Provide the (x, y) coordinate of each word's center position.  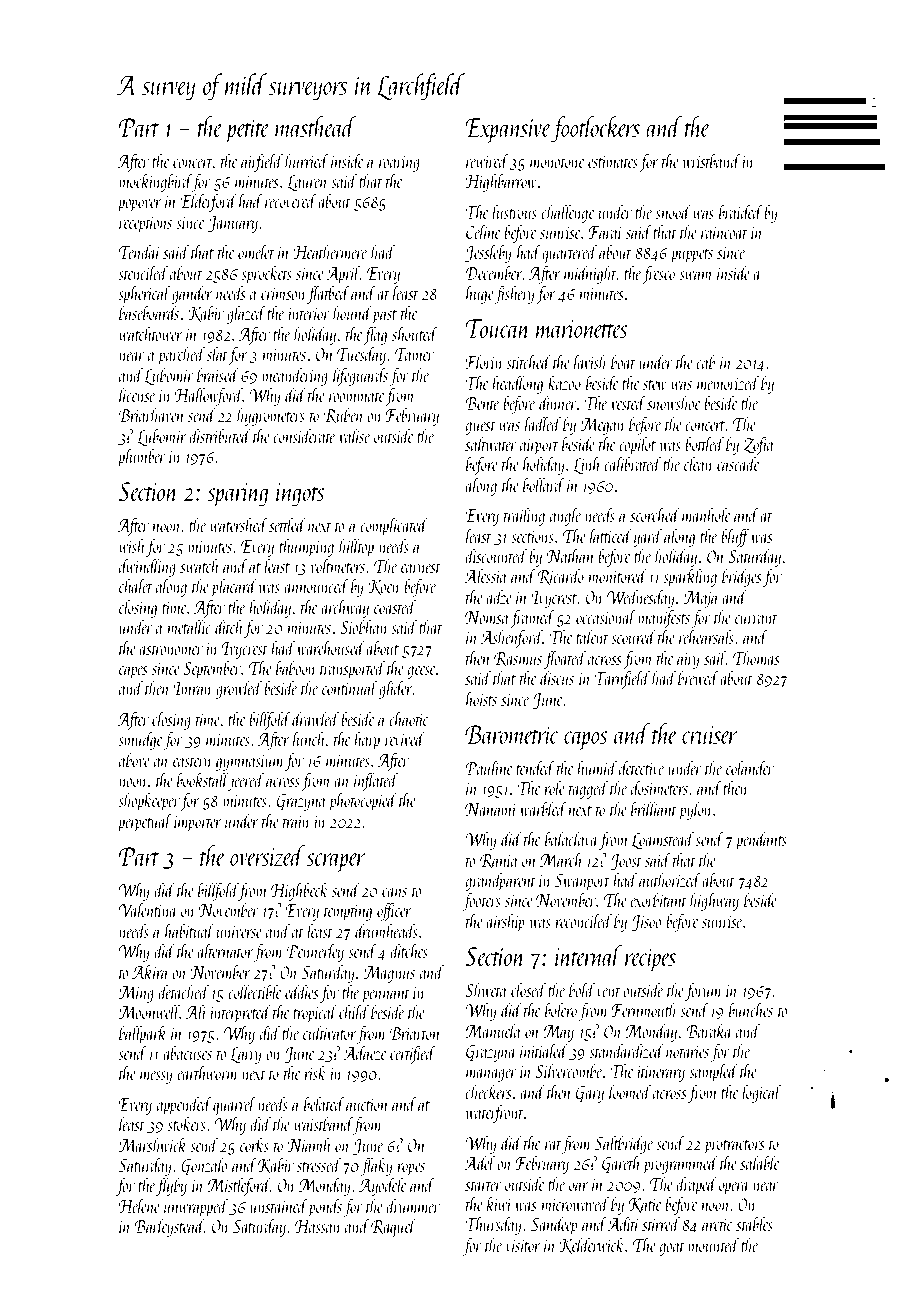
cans (394, 892)
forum (703, 991)
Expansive (508, 130)
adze (499, 596)
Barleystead (169, 1227)
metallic (189, 626)
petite (247, 131)
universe (239, 932)
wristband (712, 160)
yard (647, 537)
